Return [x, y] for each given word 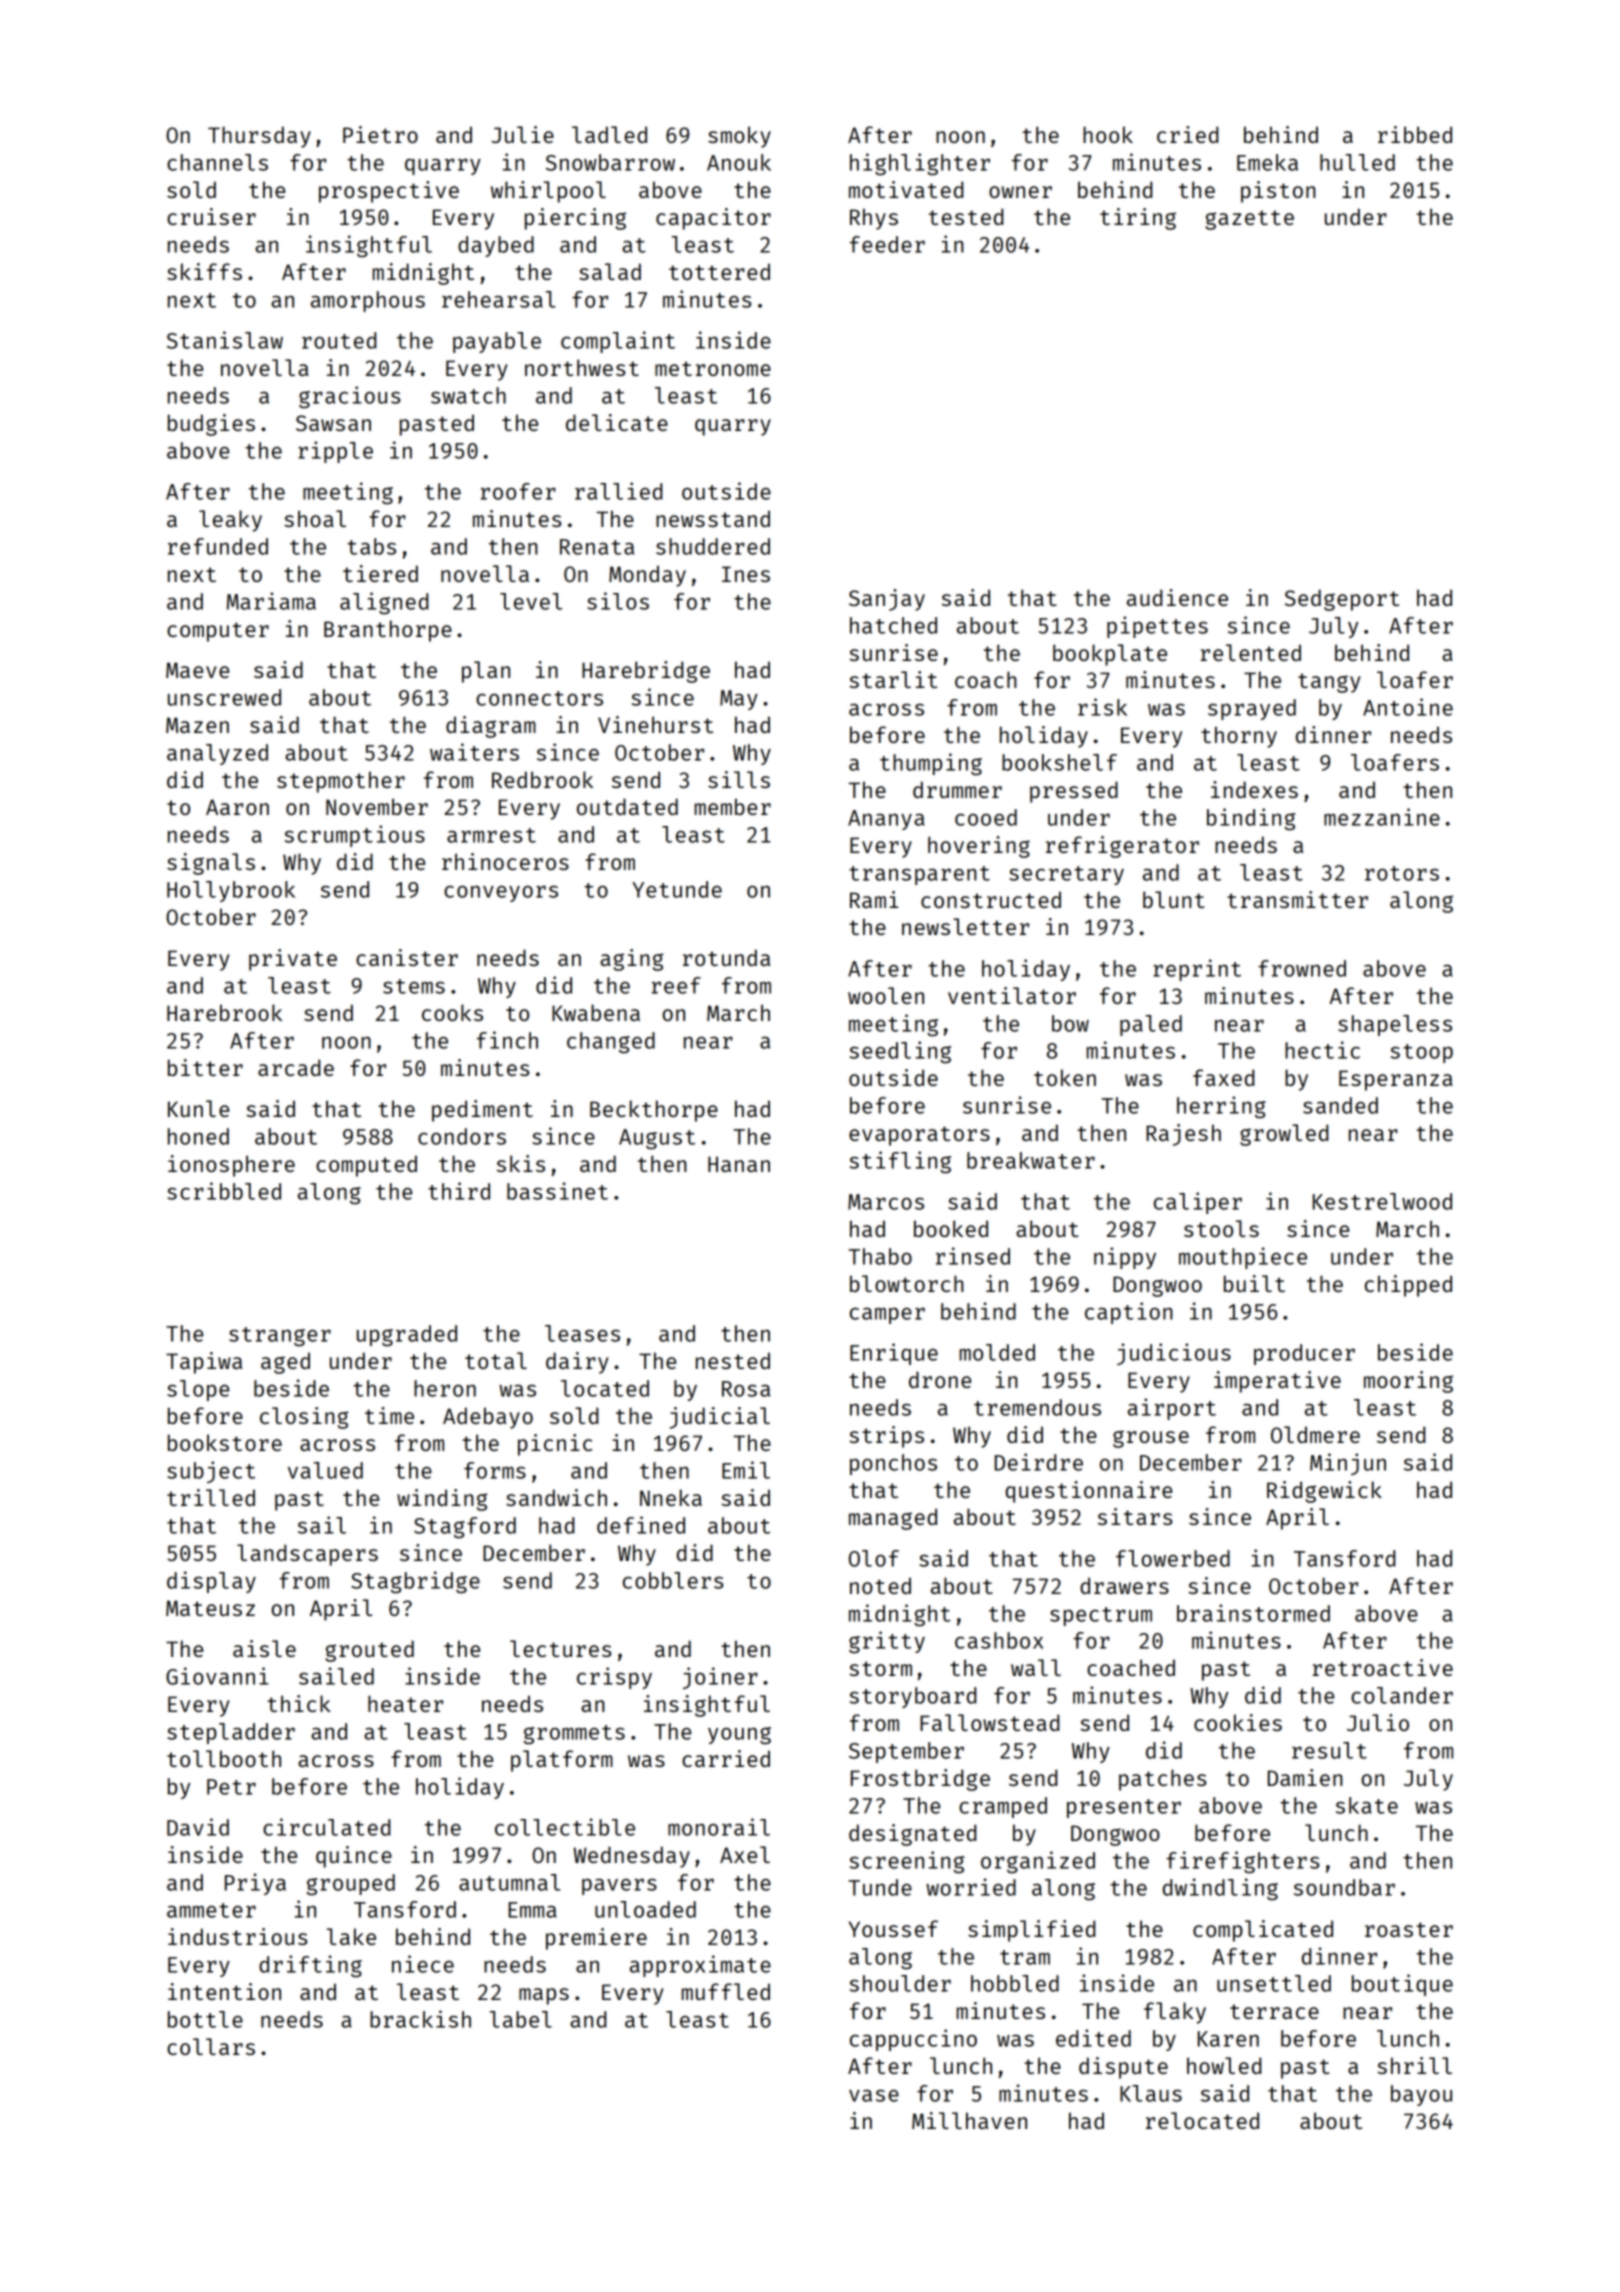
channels [217, 162]
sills [739, 779]
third [459, 1191]
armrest [491, 835]
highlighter [920, 164]
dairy [577, 1363]
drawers [1124, 1585]
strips [886, 1437]
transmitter [1297, 899]
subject [211, 1472]
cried [1187, 134]
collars [211, 2046]
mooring [1408, 1382]
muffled [726, 1991]
